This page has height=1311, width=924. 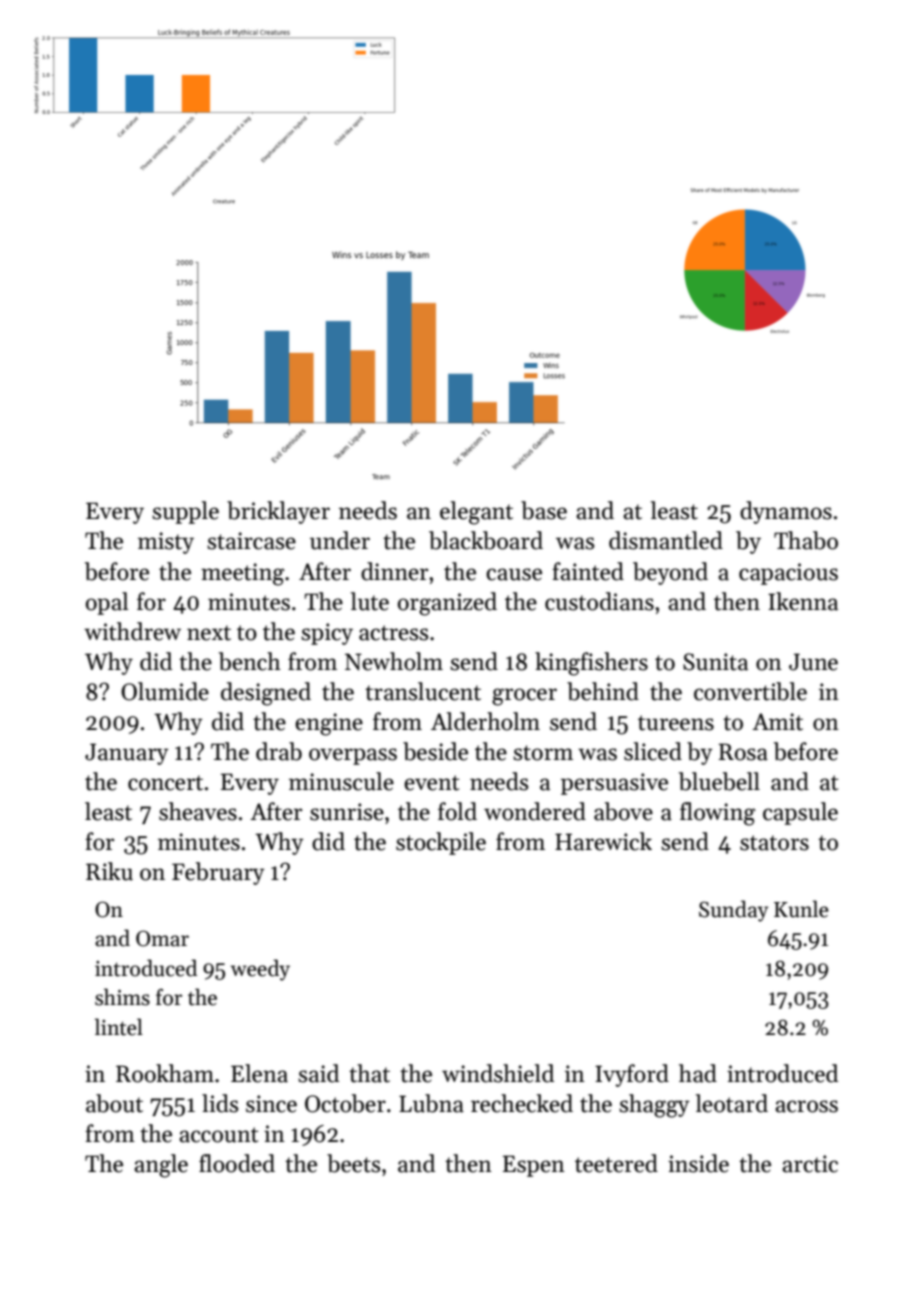 I want to click on tureens, so click(x=676, y=723).
